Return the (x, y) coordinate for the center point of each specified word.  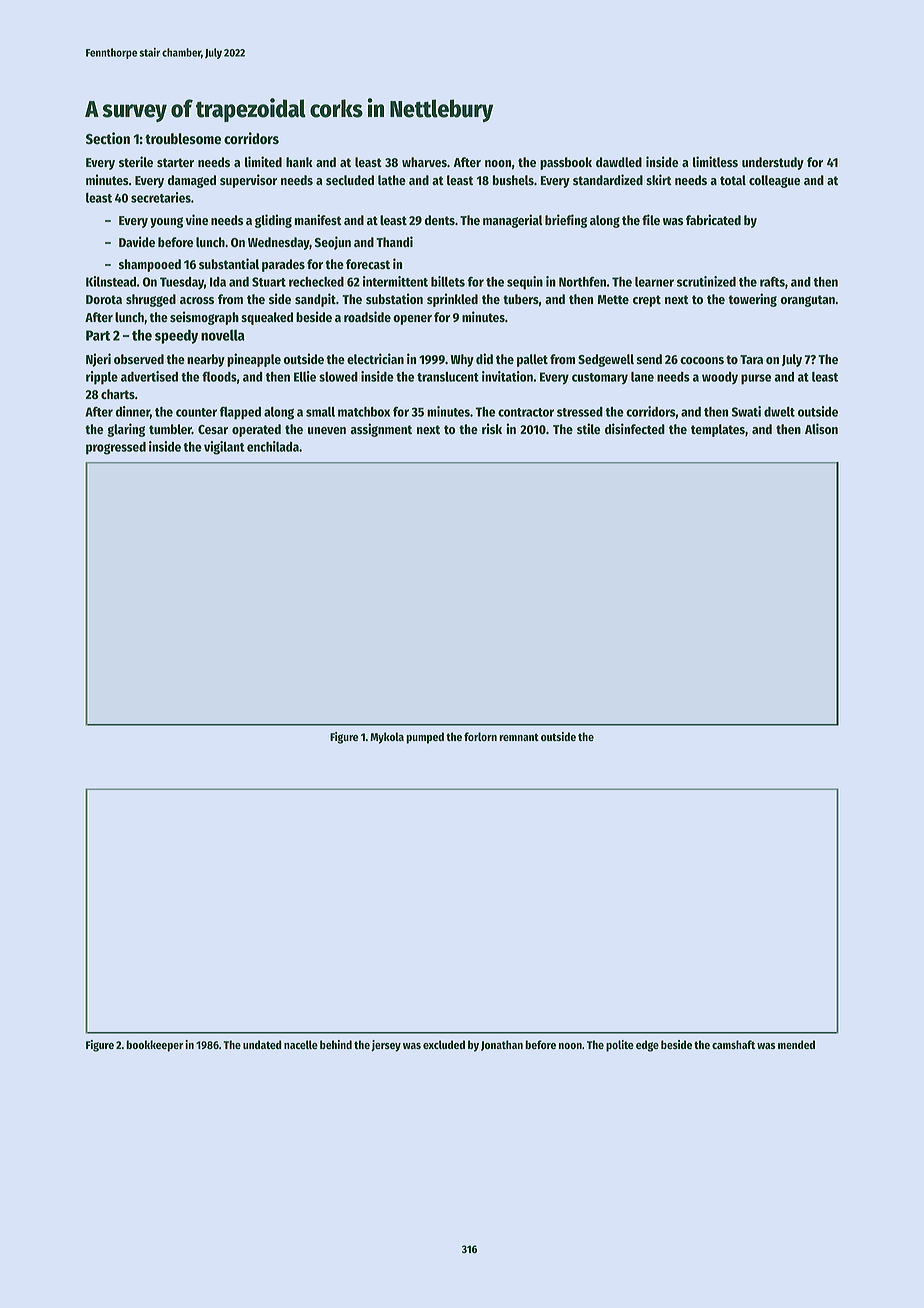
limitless (715, 162)
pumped (425, 738)
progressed (116, 448)
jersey (386, 1046)
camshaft (733, 1044)
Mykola (387, 738)
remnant (519, 737)
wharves (424, 162)
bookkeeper (154, 1046)
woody (720, 378)
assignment (381, 430)
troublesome (183, 139)
